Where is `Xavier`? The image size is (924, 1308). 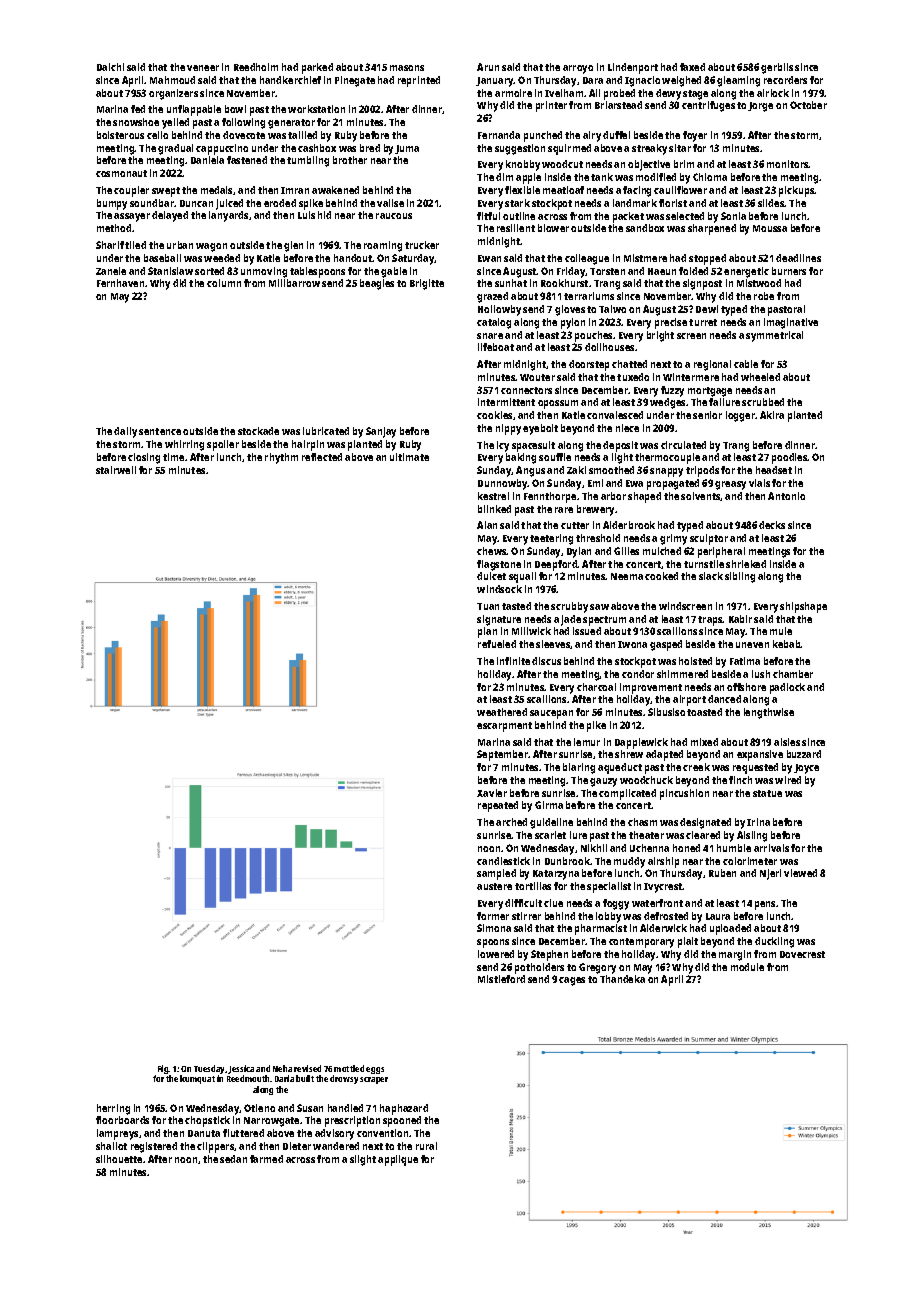
Xavier is located at coordinates (492, 793).
